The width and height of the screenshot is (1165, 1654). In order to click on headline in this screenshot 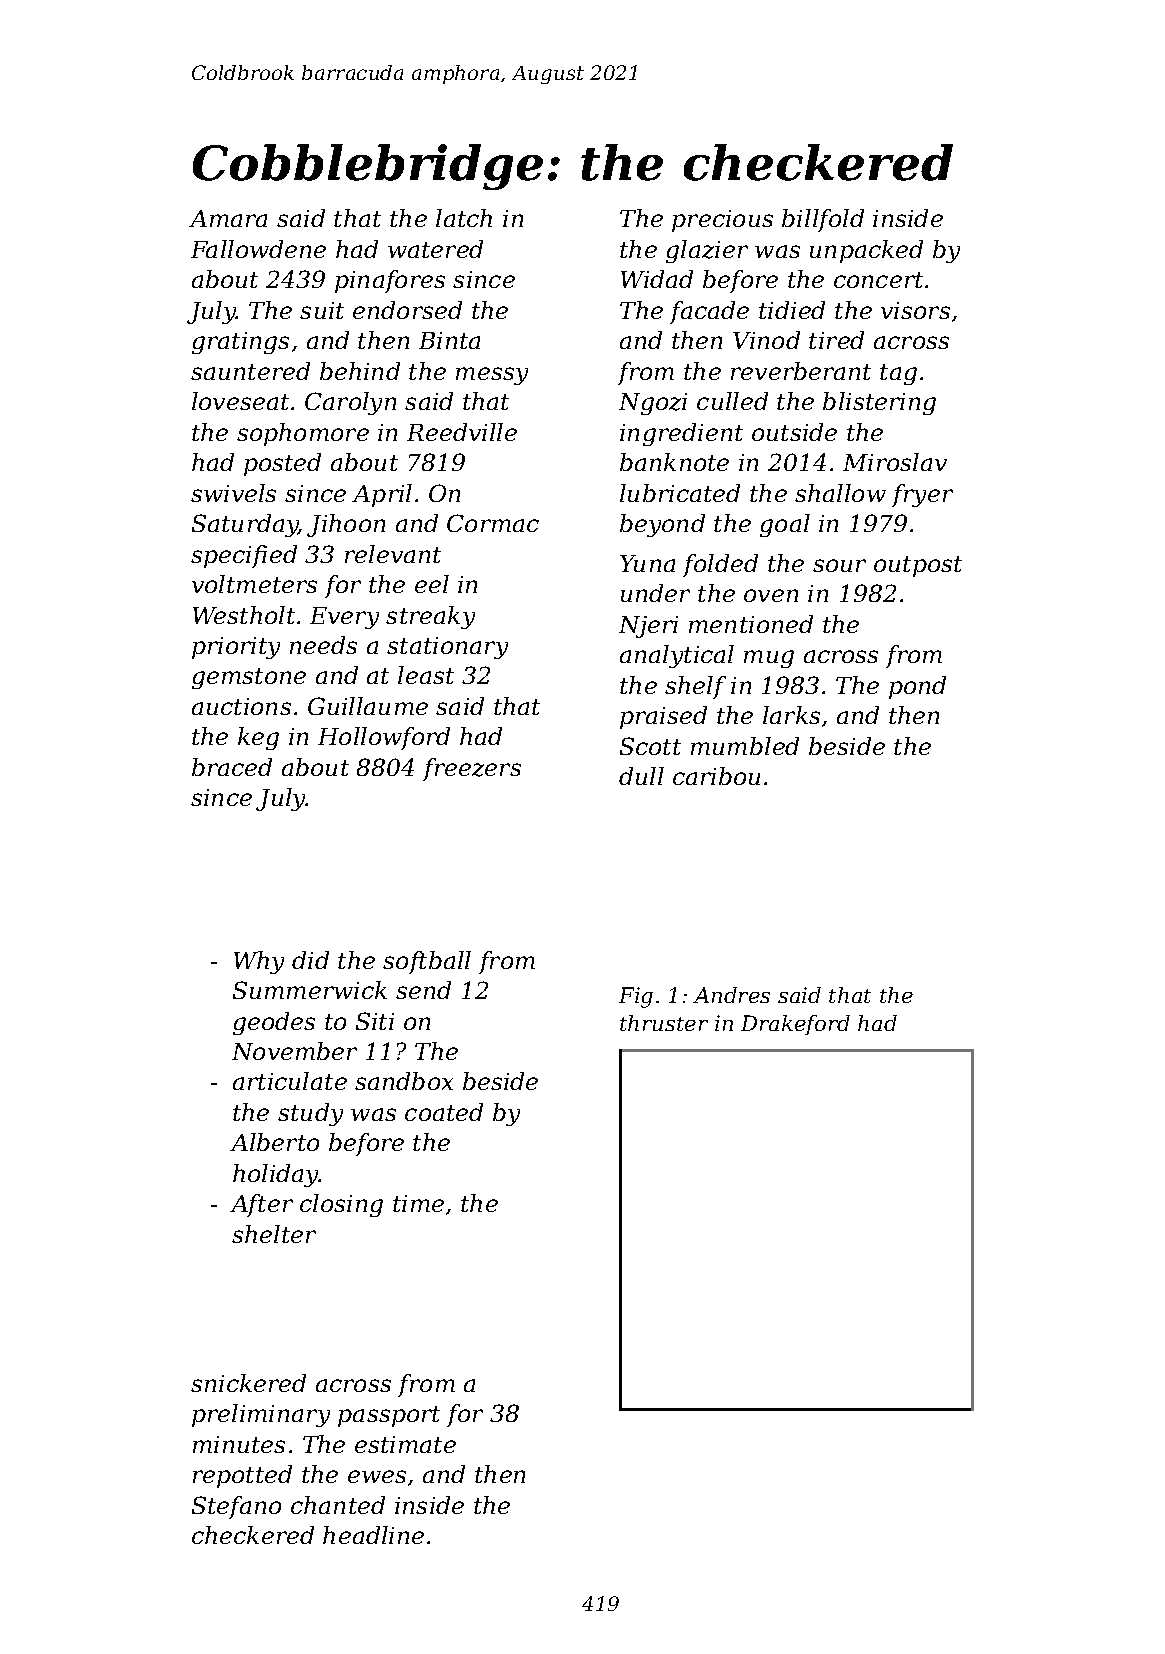, I will do `click(373, 1535)`.
